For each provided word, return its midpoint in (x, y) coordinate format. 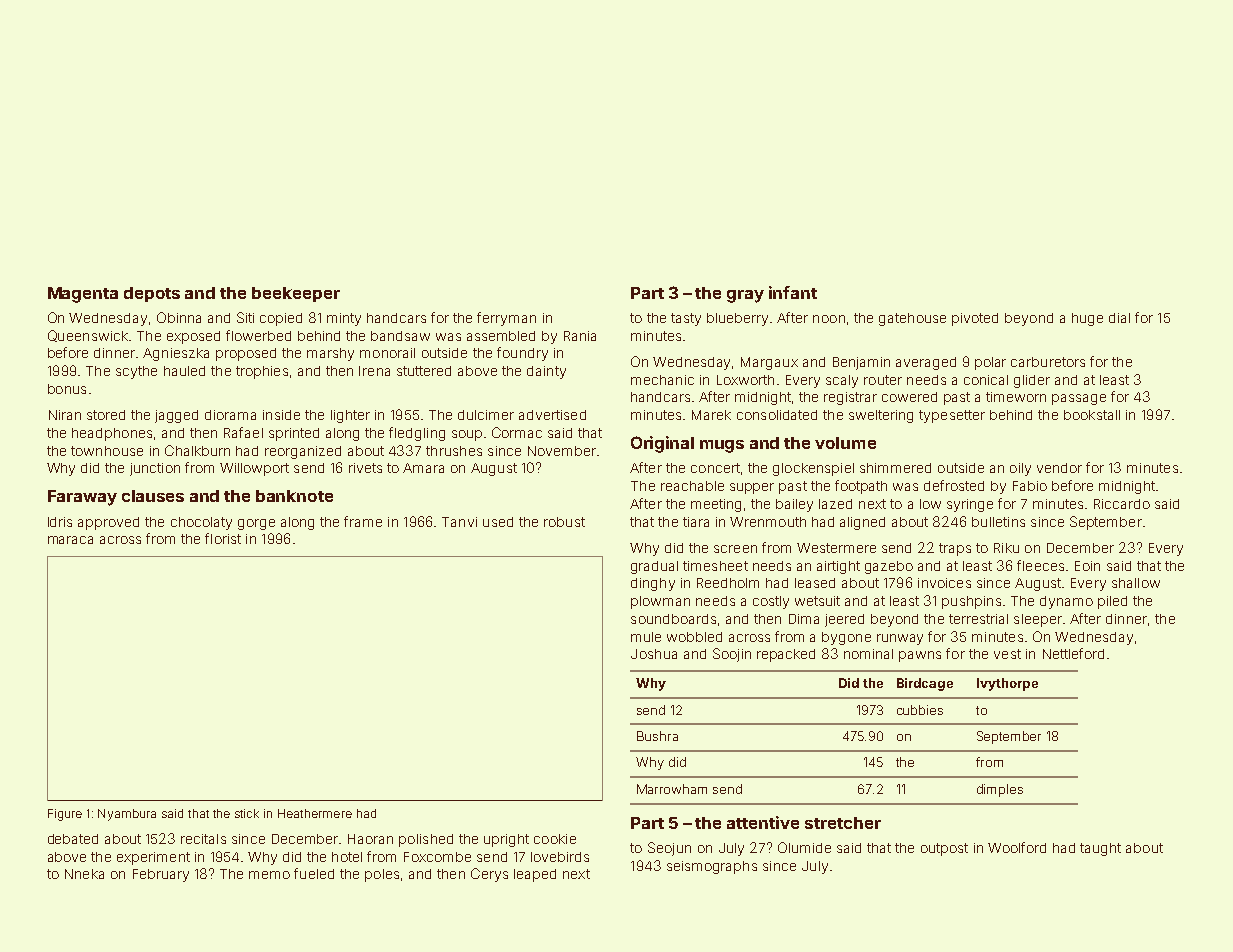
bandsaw (400, 336)
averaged (926, 363)
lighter (350, 416)
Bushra (657, 736)
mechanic (662, 380)
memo (269, 875)
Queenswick (88, 336)
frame (363, 521)
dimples (1000, 790)
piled (1112, 602)
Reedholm (728, 583)
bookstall (1092, 415)
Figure (65, 815)
